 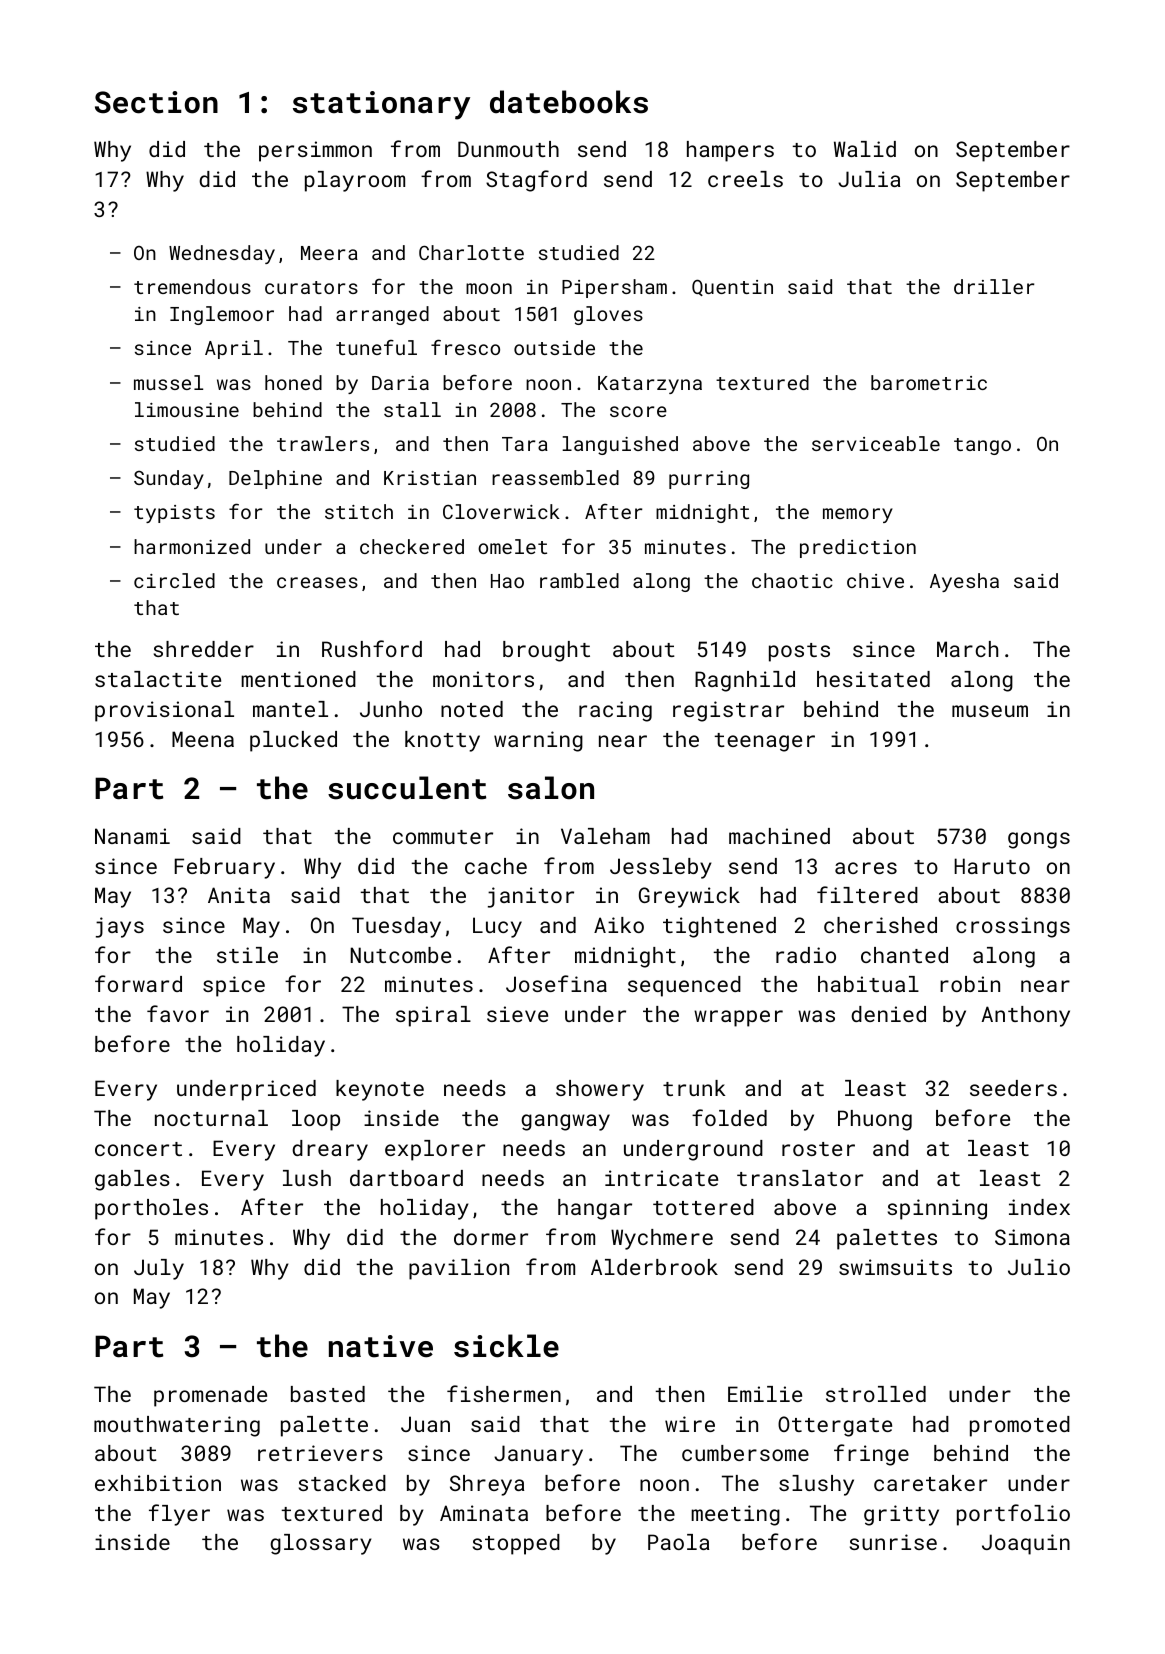 I want to click on crossings, so click(x=1013, y=927).
